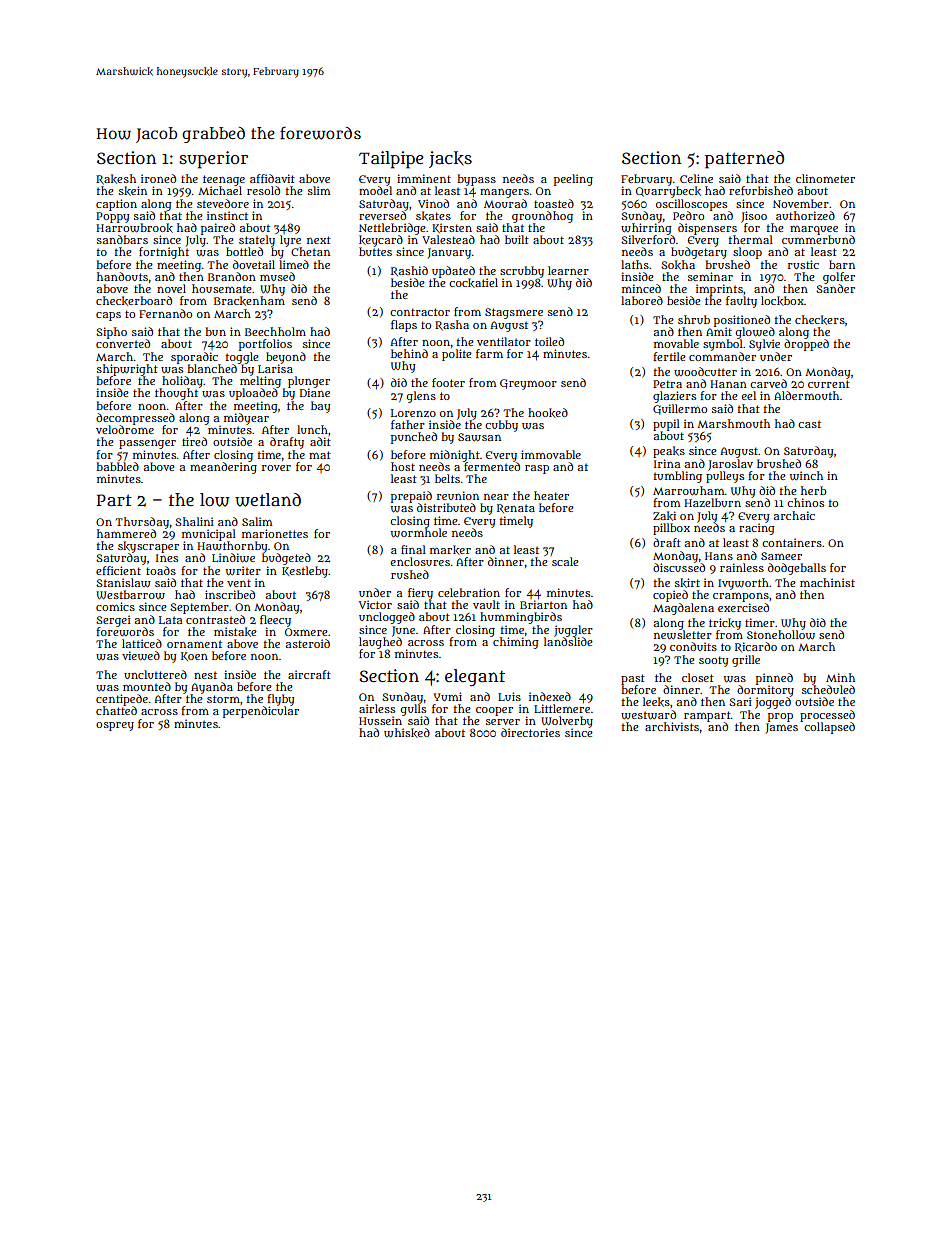 This page has width=952, height=1233. Describe the element at coordinates (517, 239) in the page. I see `built` at that location.
